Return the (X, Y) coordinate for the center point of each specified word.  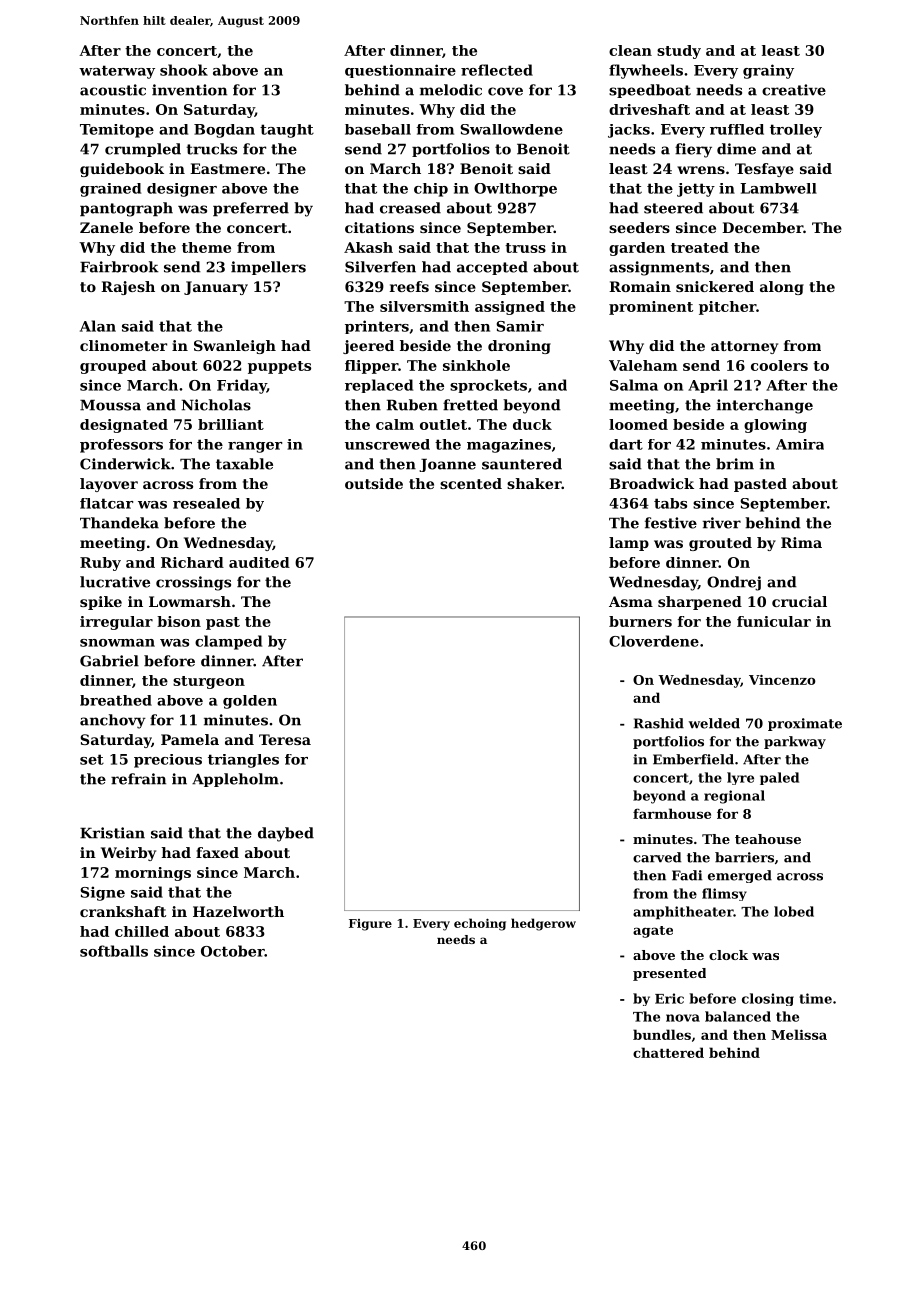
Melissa (799, 1034)
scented (471, 483)
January (216, 288)
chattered (668, 1052)
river (722, 523)
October (233, 951)
